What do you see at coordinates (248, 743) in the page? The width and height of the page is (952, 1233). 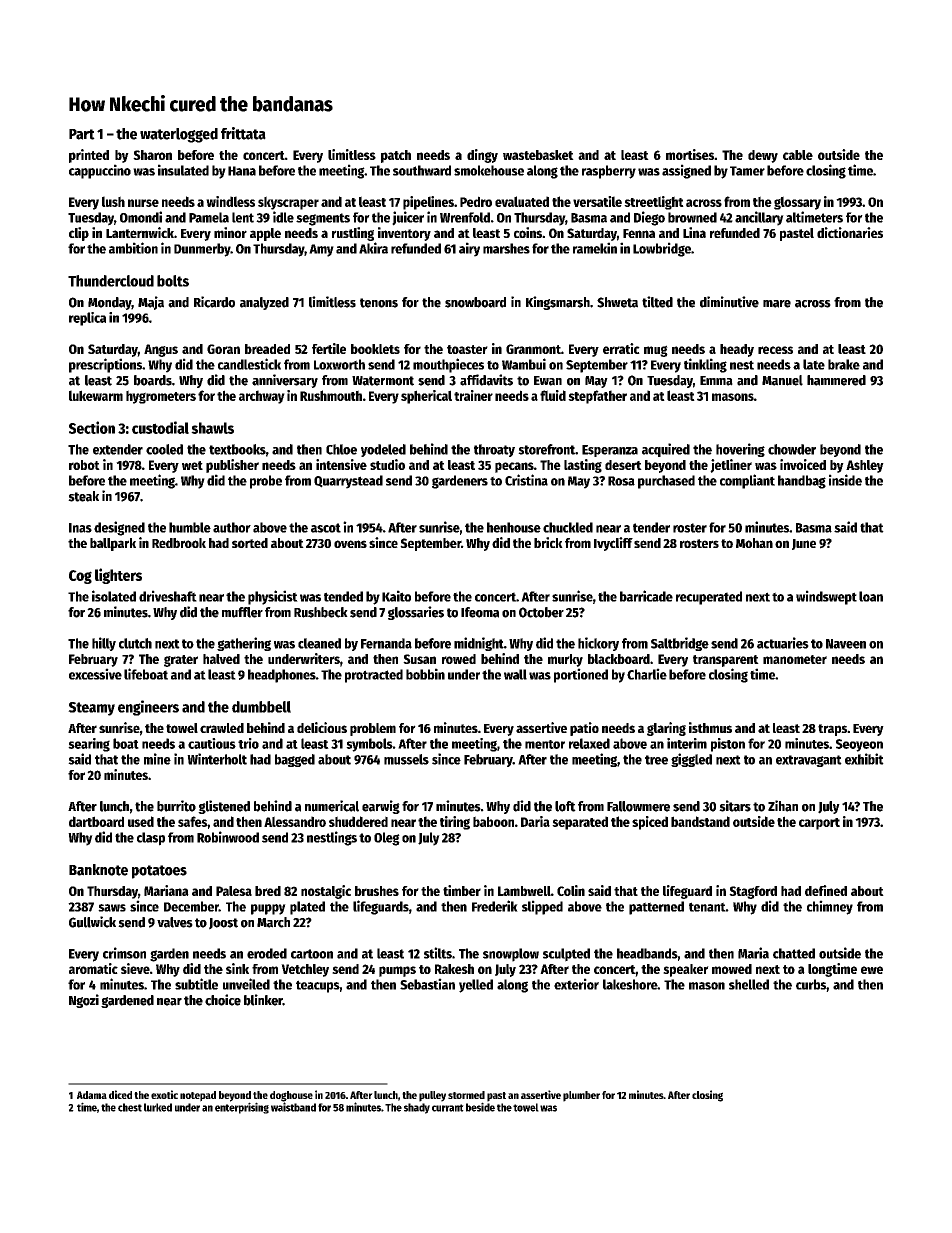 I see `trio` at bounding box center [248, 743].
